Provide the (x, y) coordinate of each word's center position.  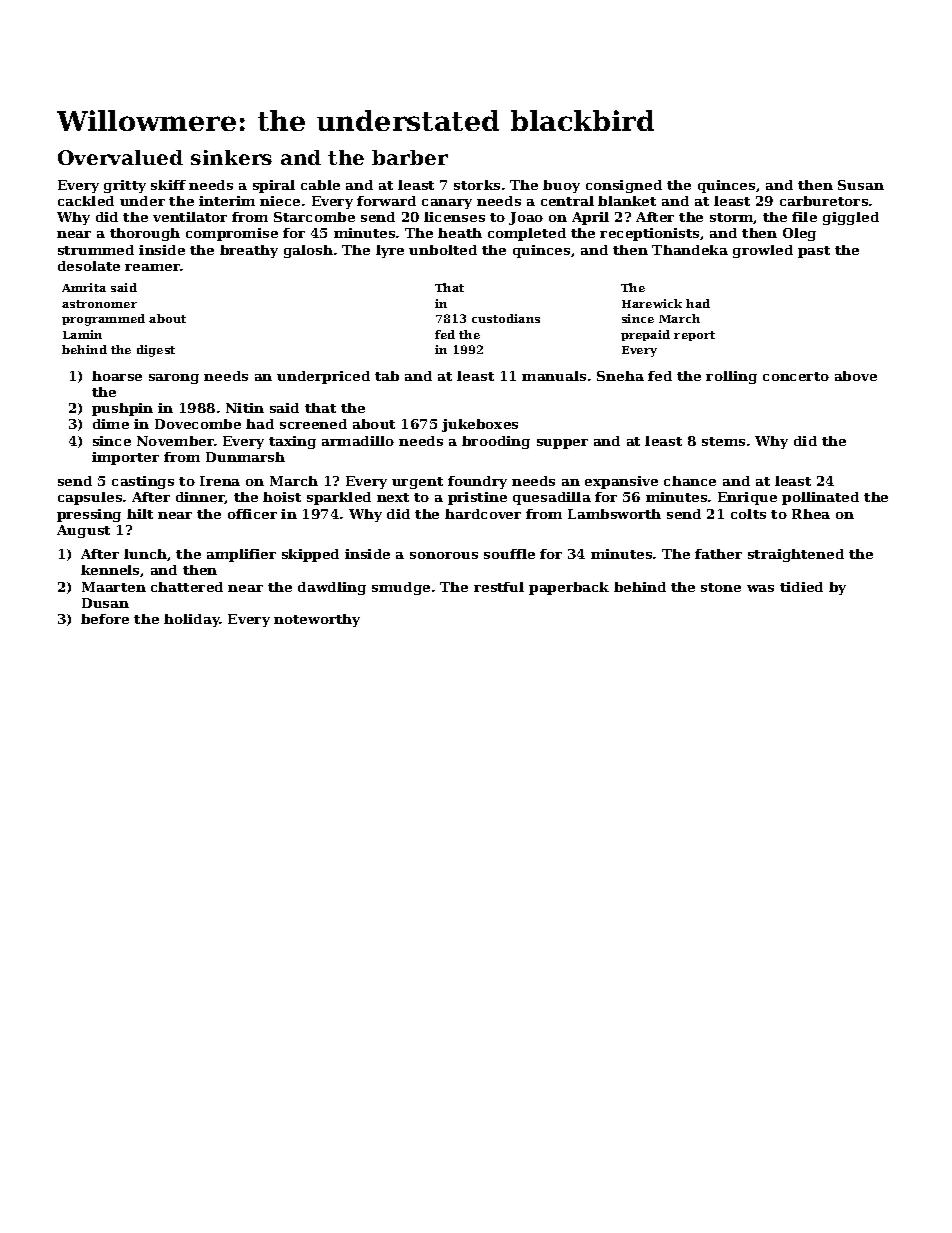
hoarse (117, 376)
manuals (554, 376)
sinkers (231, 157)
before (105, 619)
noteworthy (317, 620)
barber (410, 157)
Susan (861, 185)
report (694, 336)
